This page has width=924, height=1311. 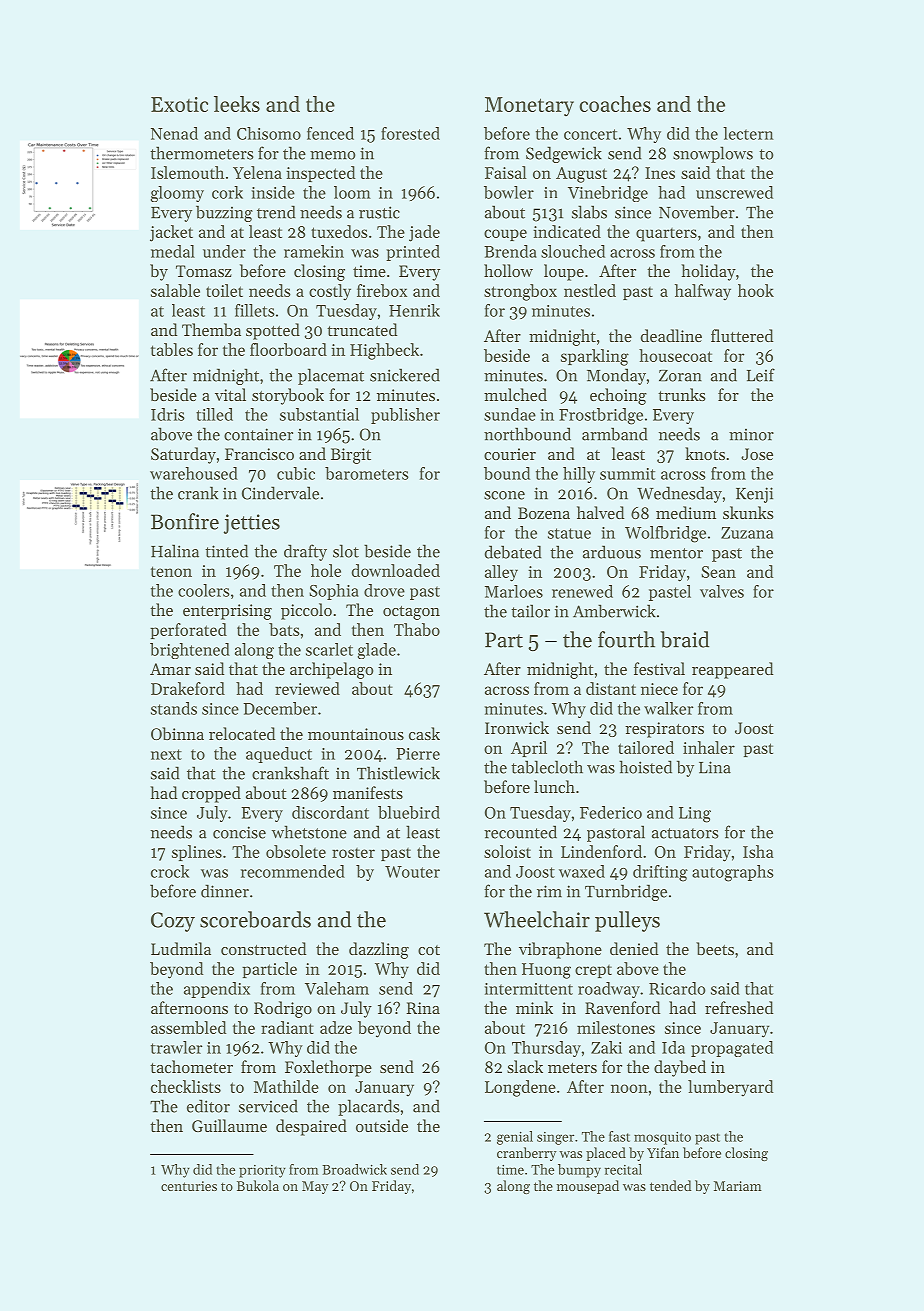 What do you see at coordinates (534, 1007) in the page?
I see `mink` at bounding box center [534, 1007].
